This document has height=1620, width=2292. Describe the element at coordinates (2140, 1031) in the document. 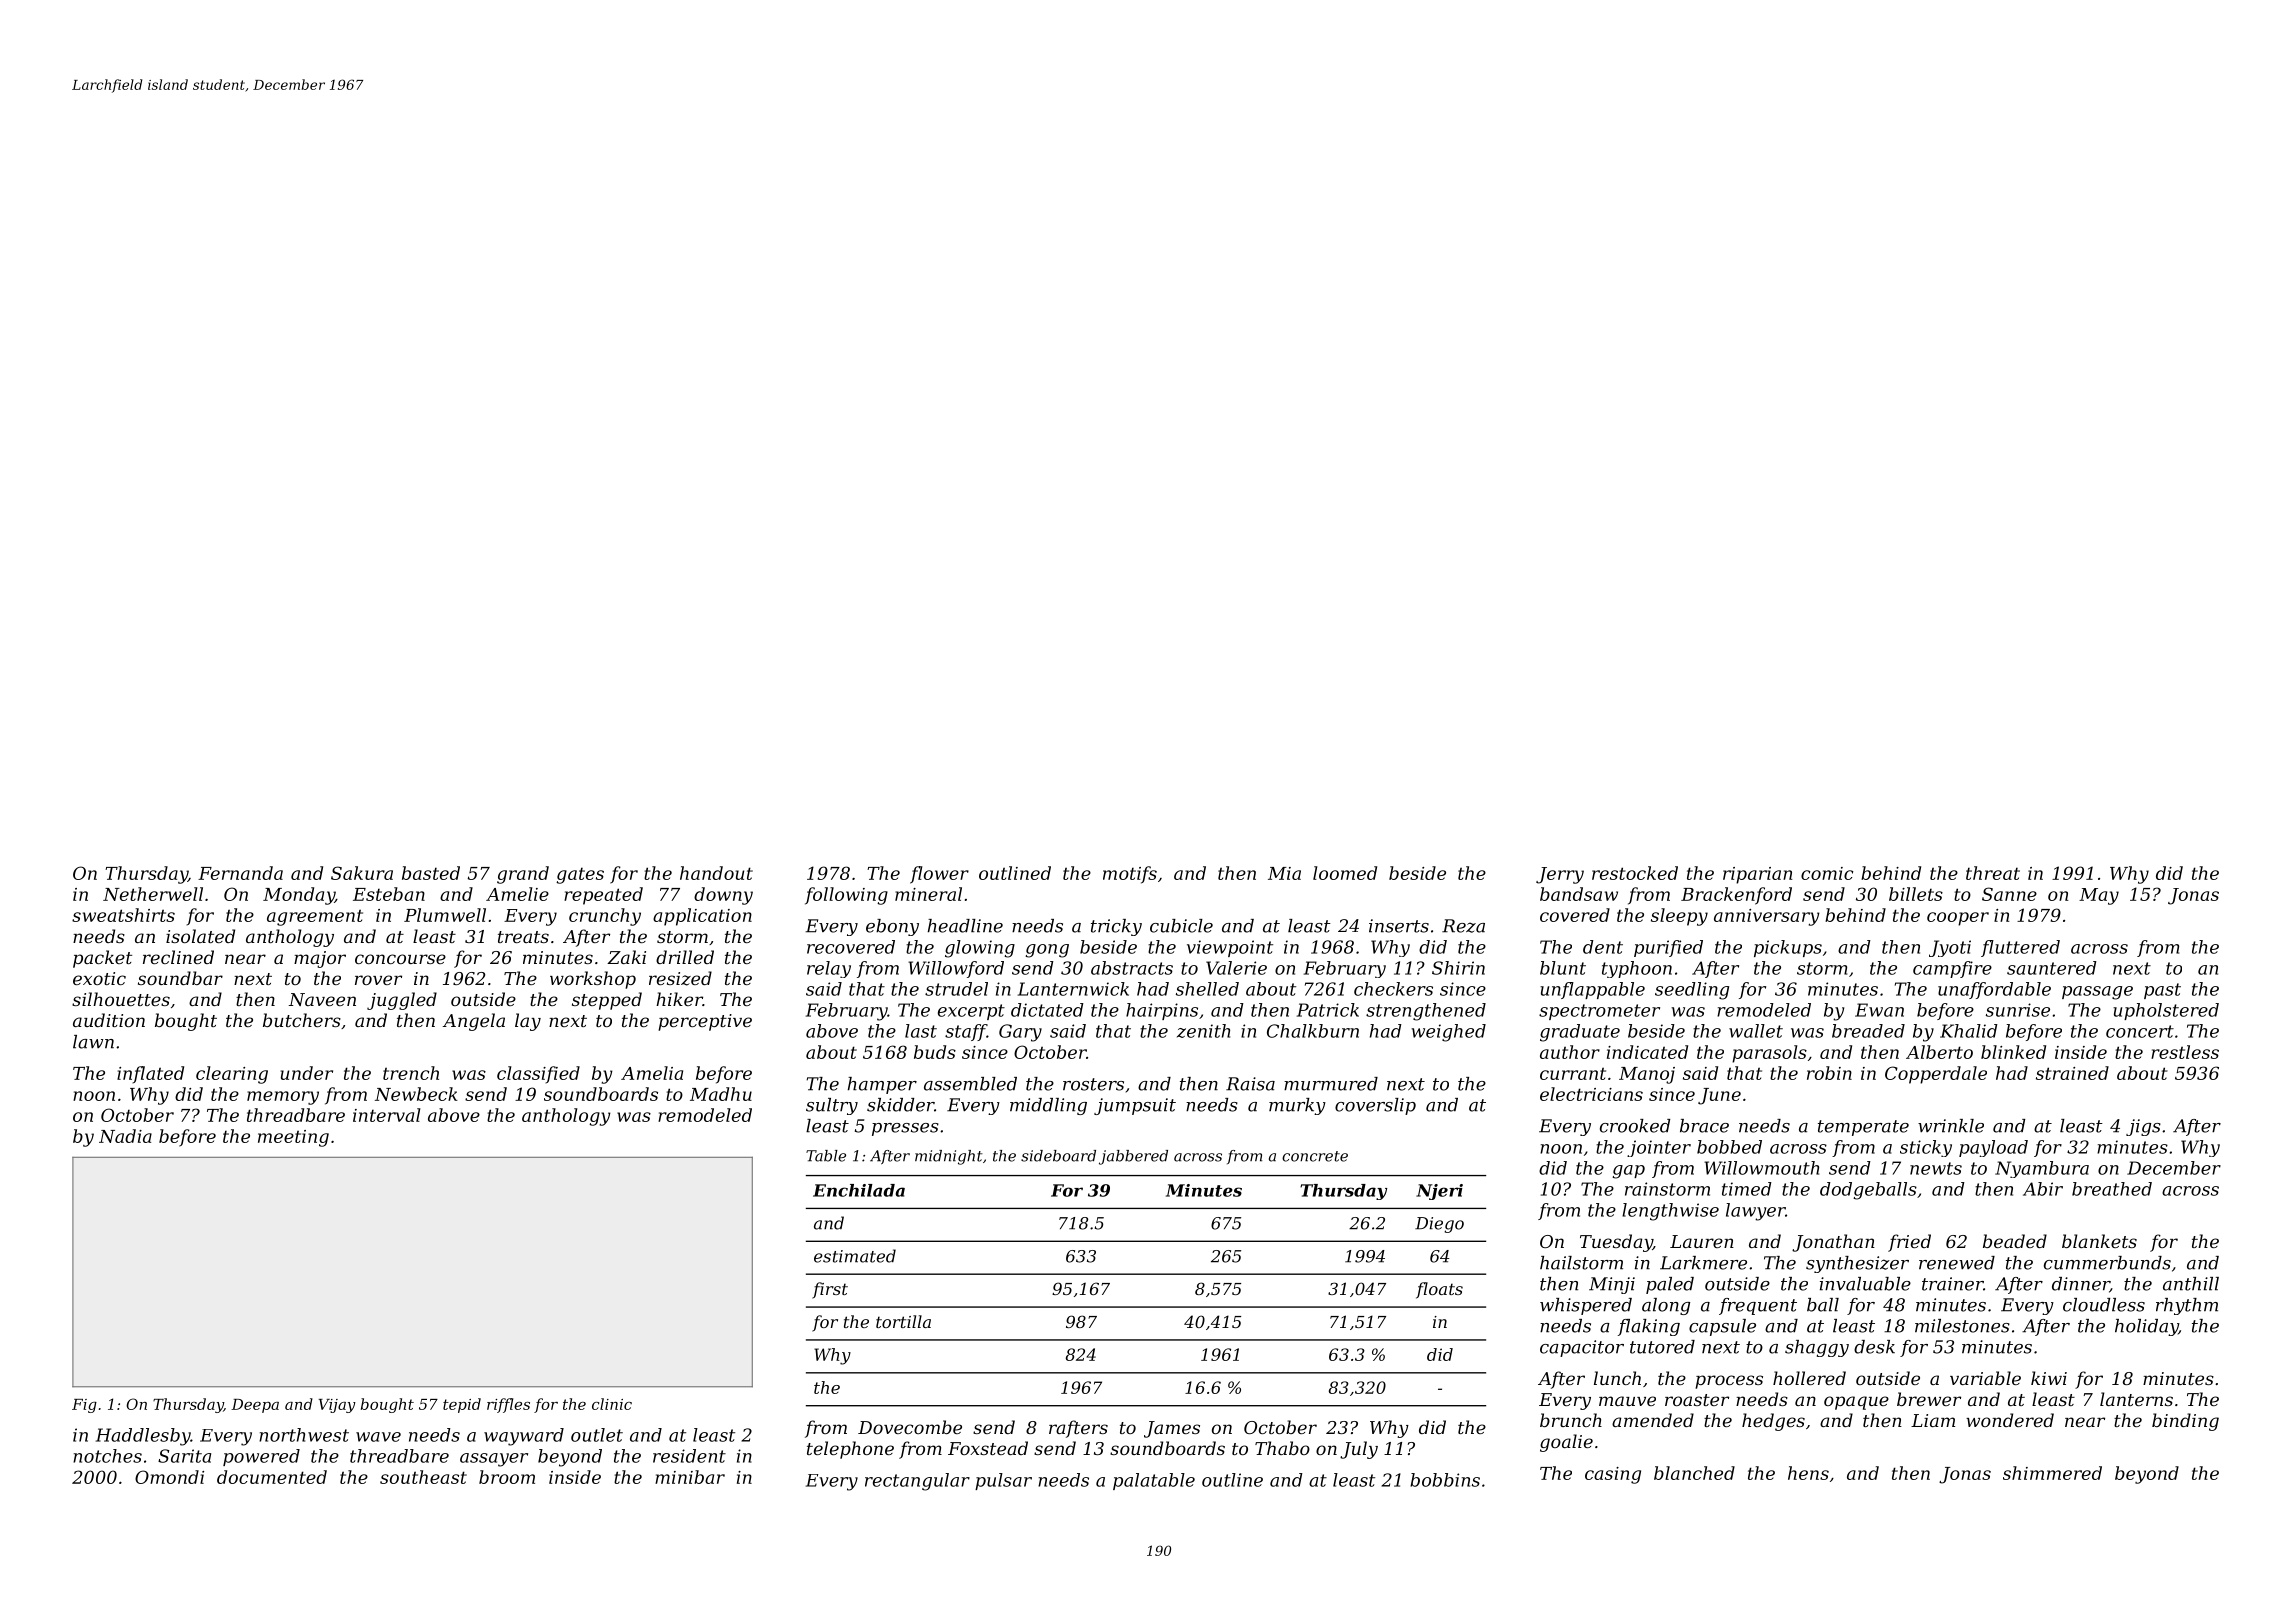

I see `concert` at that location.
